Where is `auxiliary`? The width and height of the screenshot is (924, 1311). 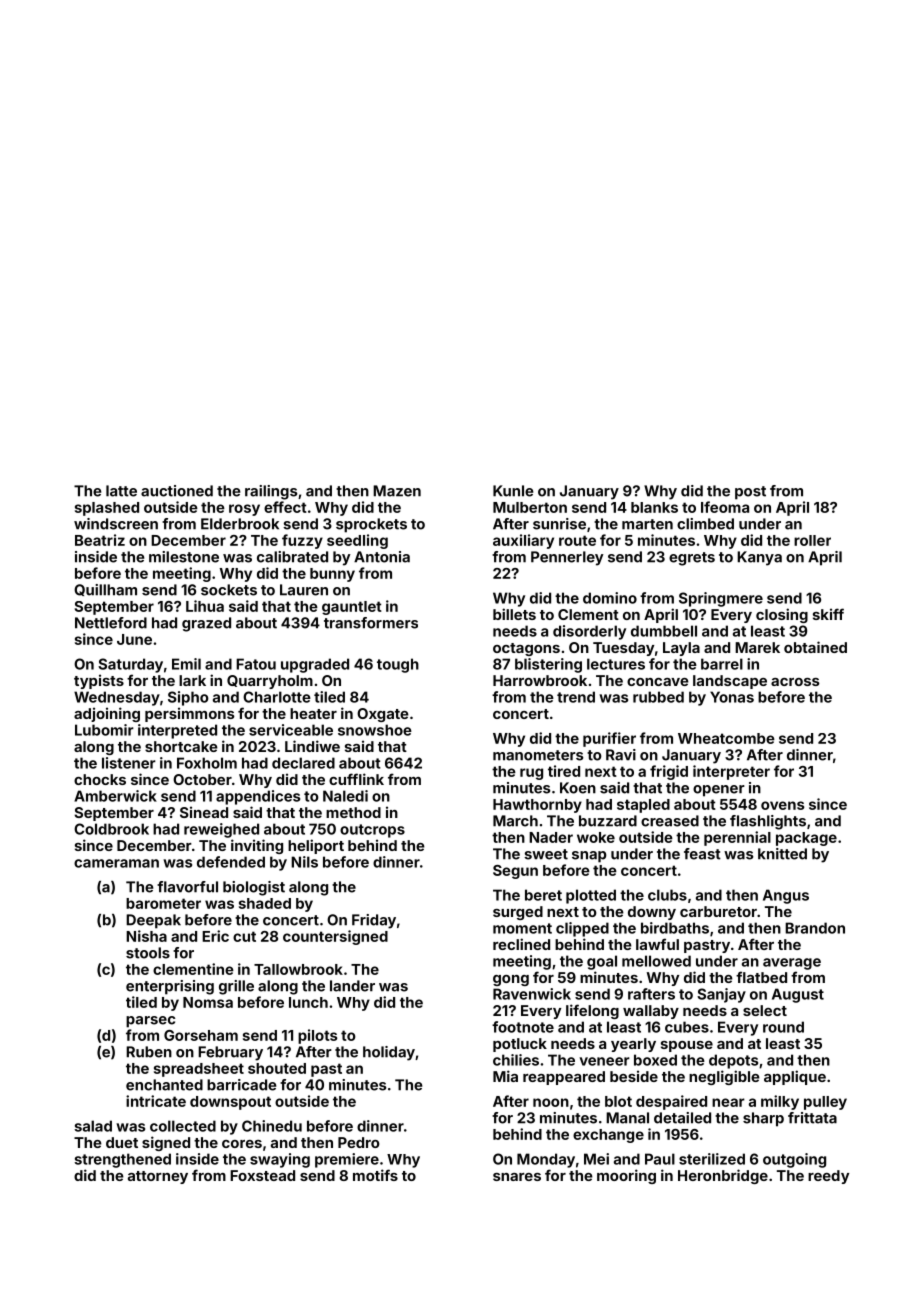
auxiliary is located at coordinates (523, 541).
